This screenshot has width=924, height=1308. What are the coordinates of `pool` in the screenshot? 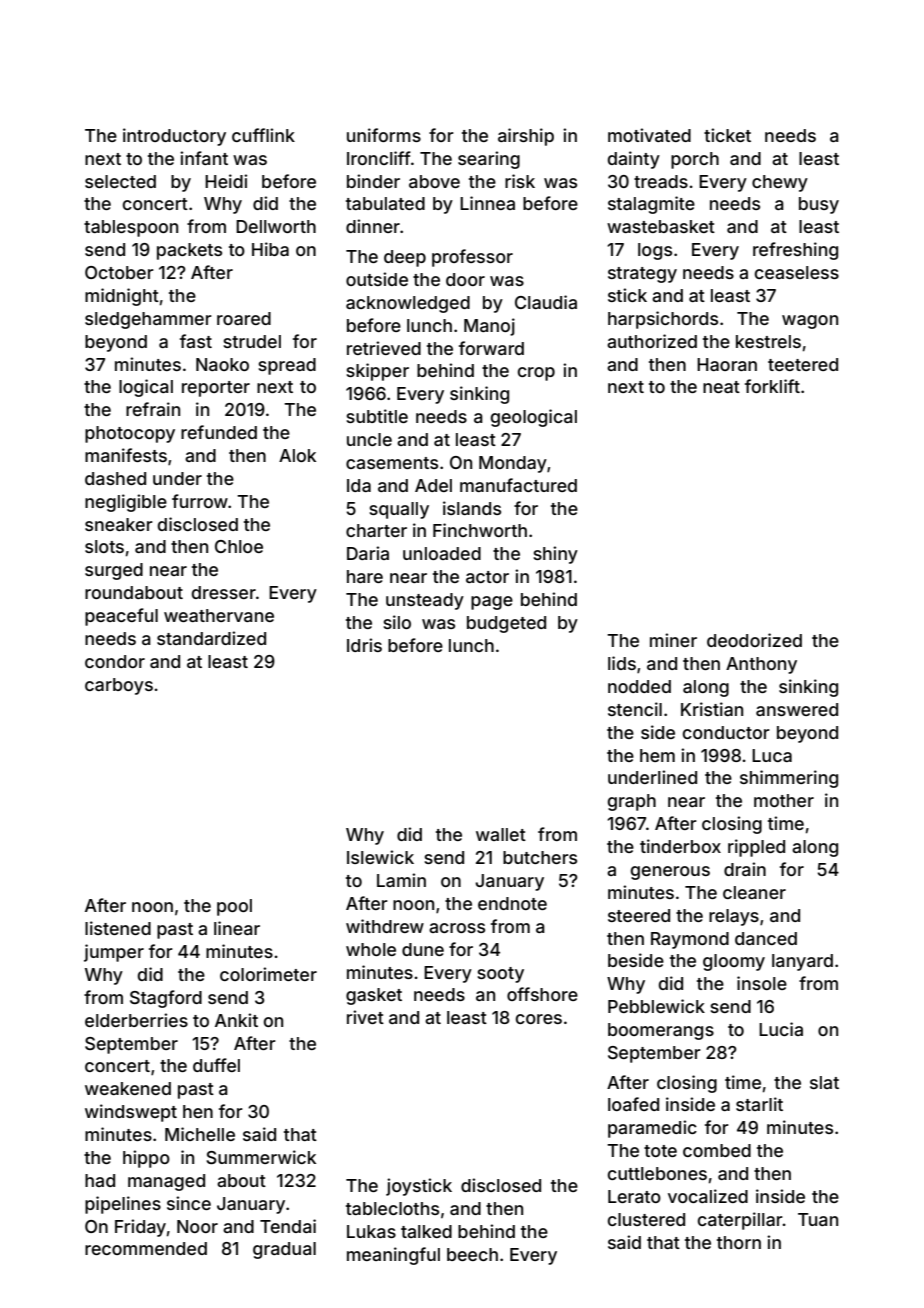 It's located at (234, 907).
